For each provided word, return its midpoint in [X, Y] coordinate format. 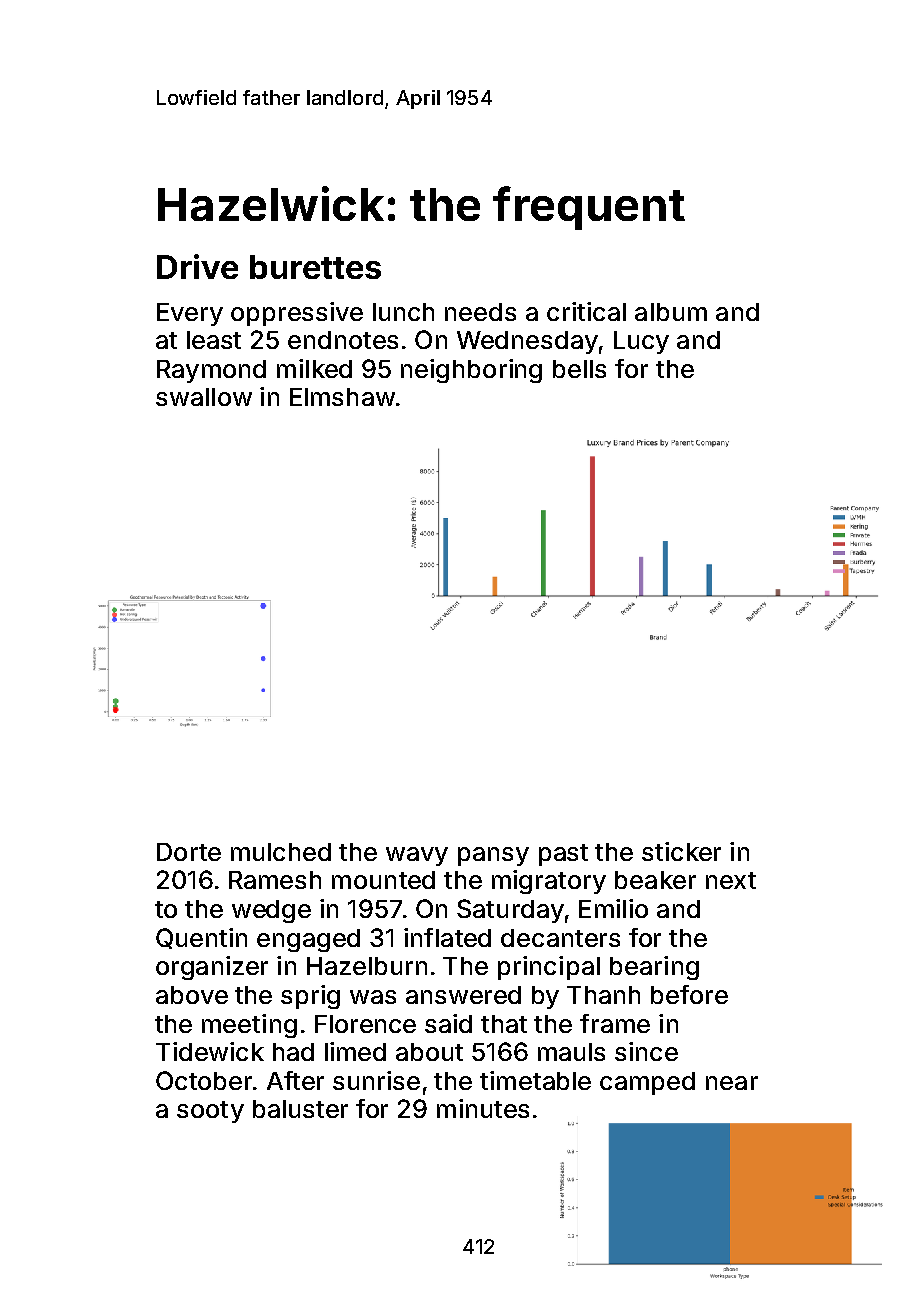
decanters [560, 938]
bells [579, 369]
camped [647, 1083]
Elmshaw [342, 397]
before [689, 994]
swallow [204, 397]
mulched [281, 852]
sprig [310, 997]
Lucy [641, 342]
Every [190, 314]
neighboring [471, 371]
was [373, 997]
